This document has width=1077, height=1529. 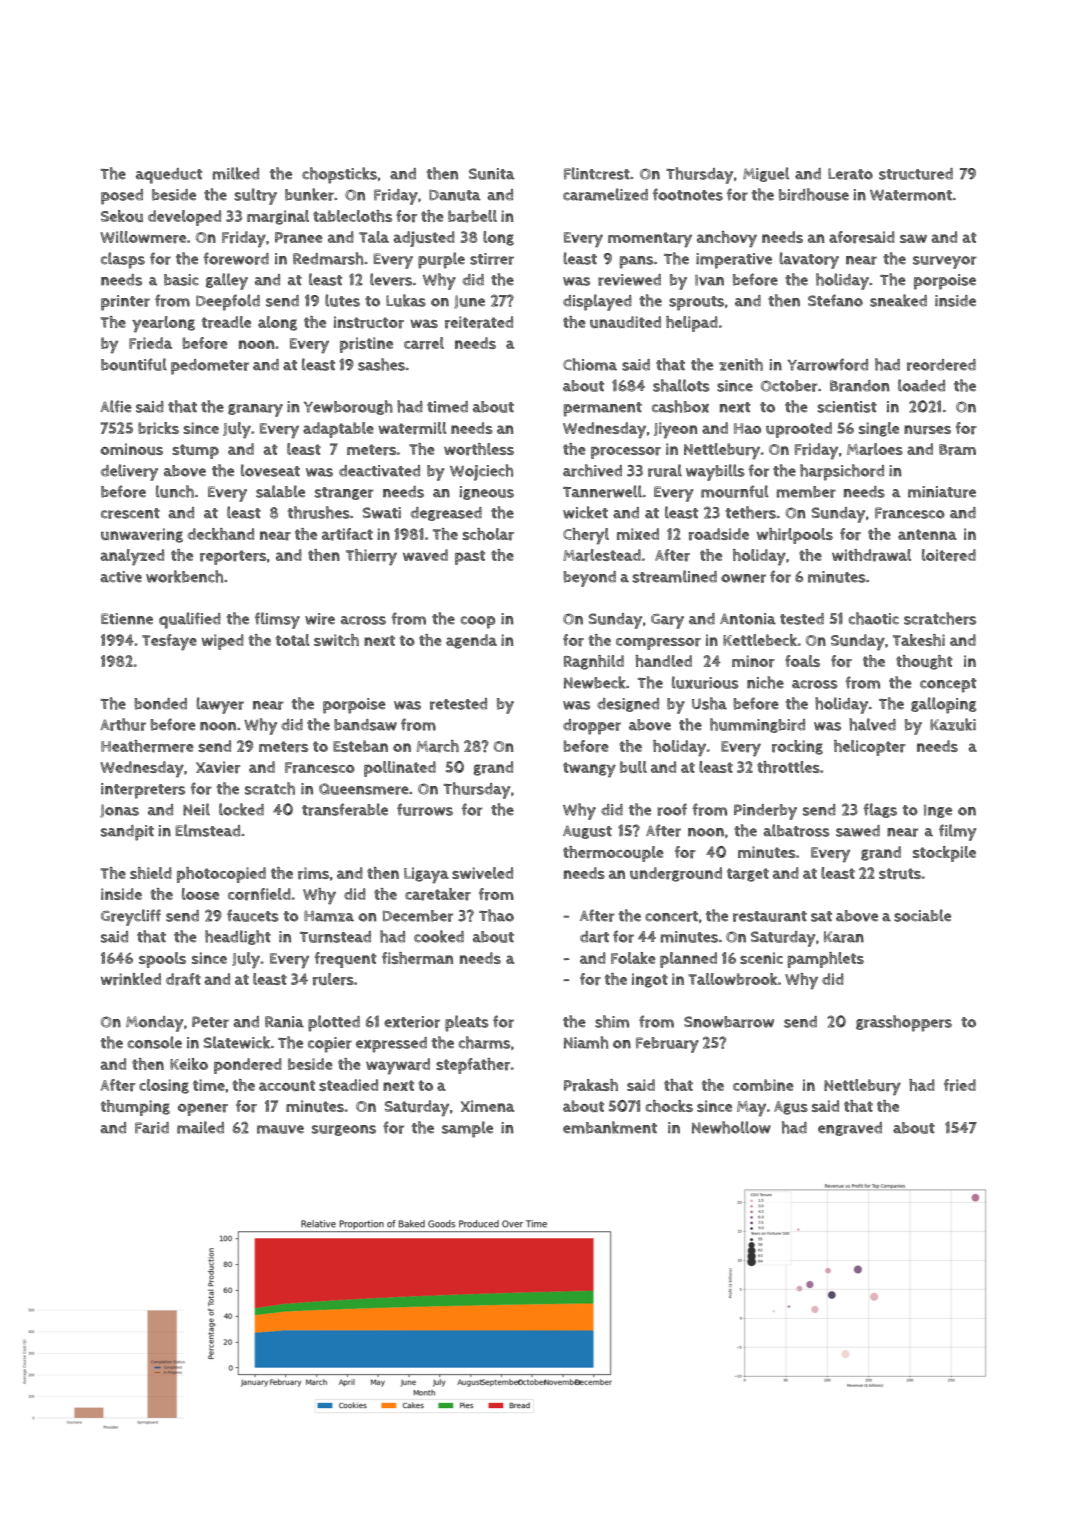 I want to click on Alfie, so click(x=116, y=406).
